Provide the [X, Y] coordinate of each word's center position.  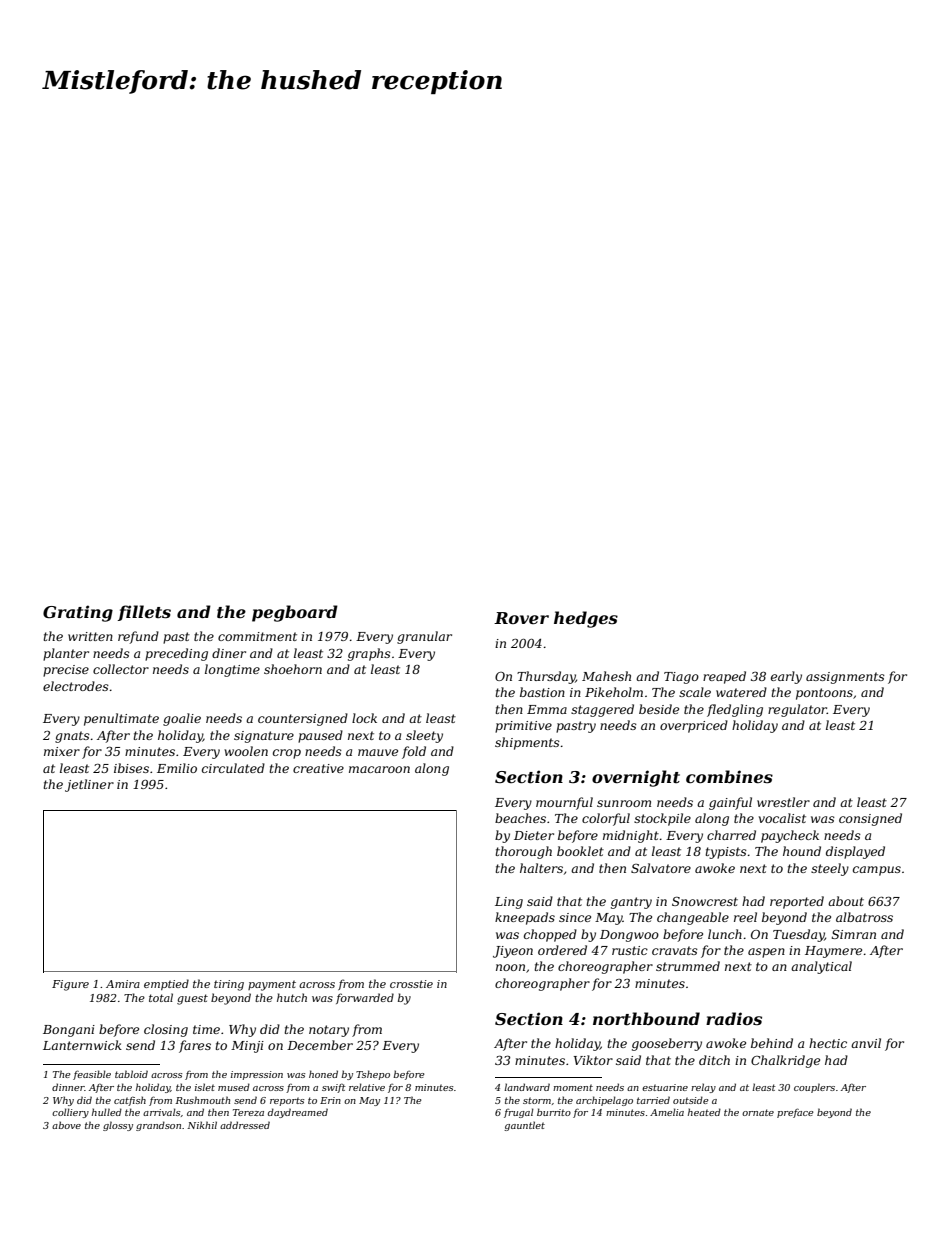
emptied [166, 984]
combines [729, 776]
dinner [68, 1087]
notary [329, 1031]
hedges [586, 619]
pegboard [295, 613]
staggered [602, 710]
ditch [714, 1060]
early [786, 677]
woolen [246, 751]
